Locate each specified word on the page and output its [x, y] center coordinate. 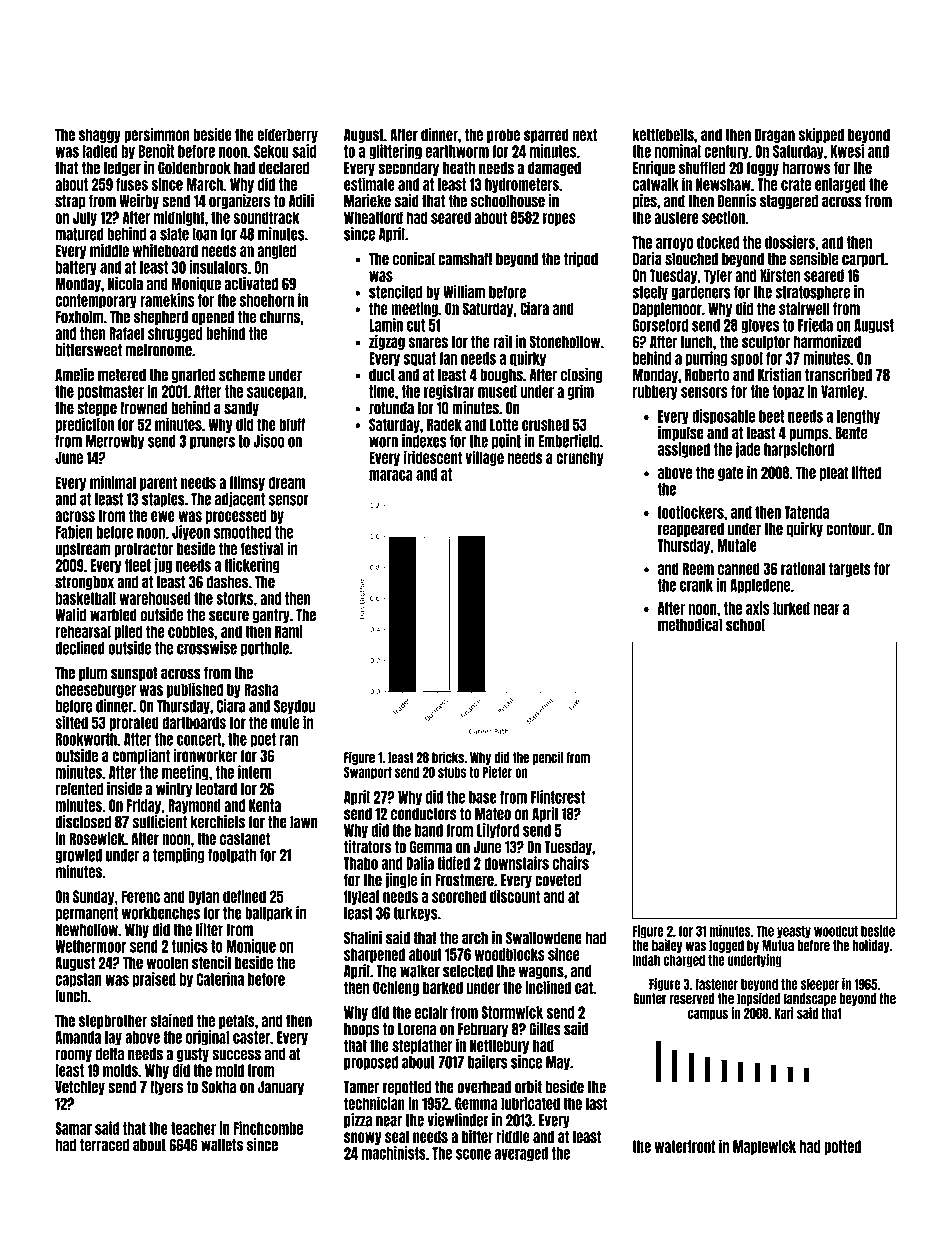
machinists [394, 1153]
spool [747, 359]
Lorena [417, 1029]
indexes [424, 441]
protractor [143, 549]
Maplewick [764, 1147]
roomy [73, 1055]
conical [414, 259]
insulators [218, 267]
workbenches [161, 913]
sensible [814, 259]
